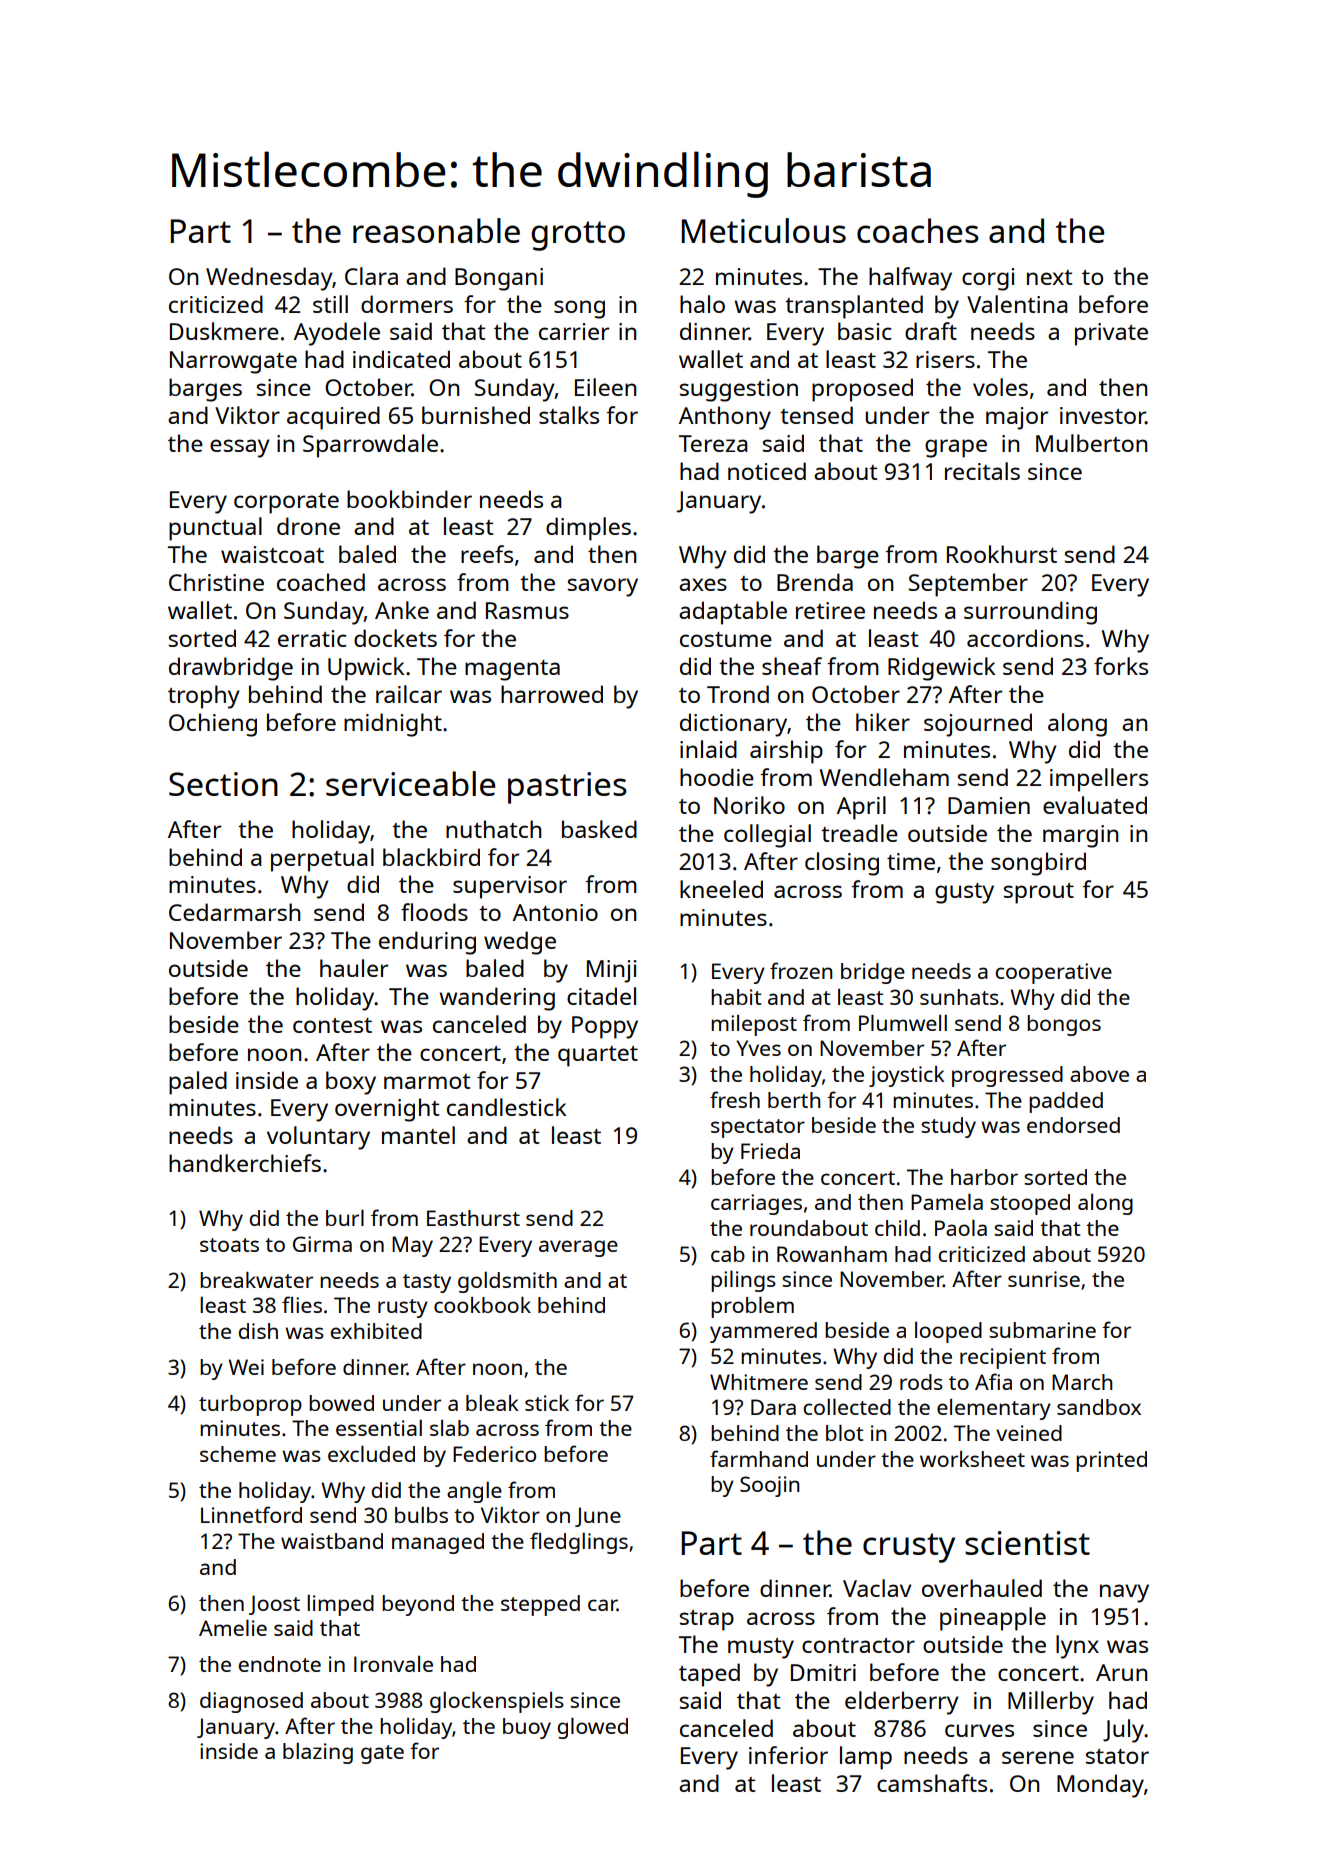  I want to click on Meticulous, so click(763, 230).
